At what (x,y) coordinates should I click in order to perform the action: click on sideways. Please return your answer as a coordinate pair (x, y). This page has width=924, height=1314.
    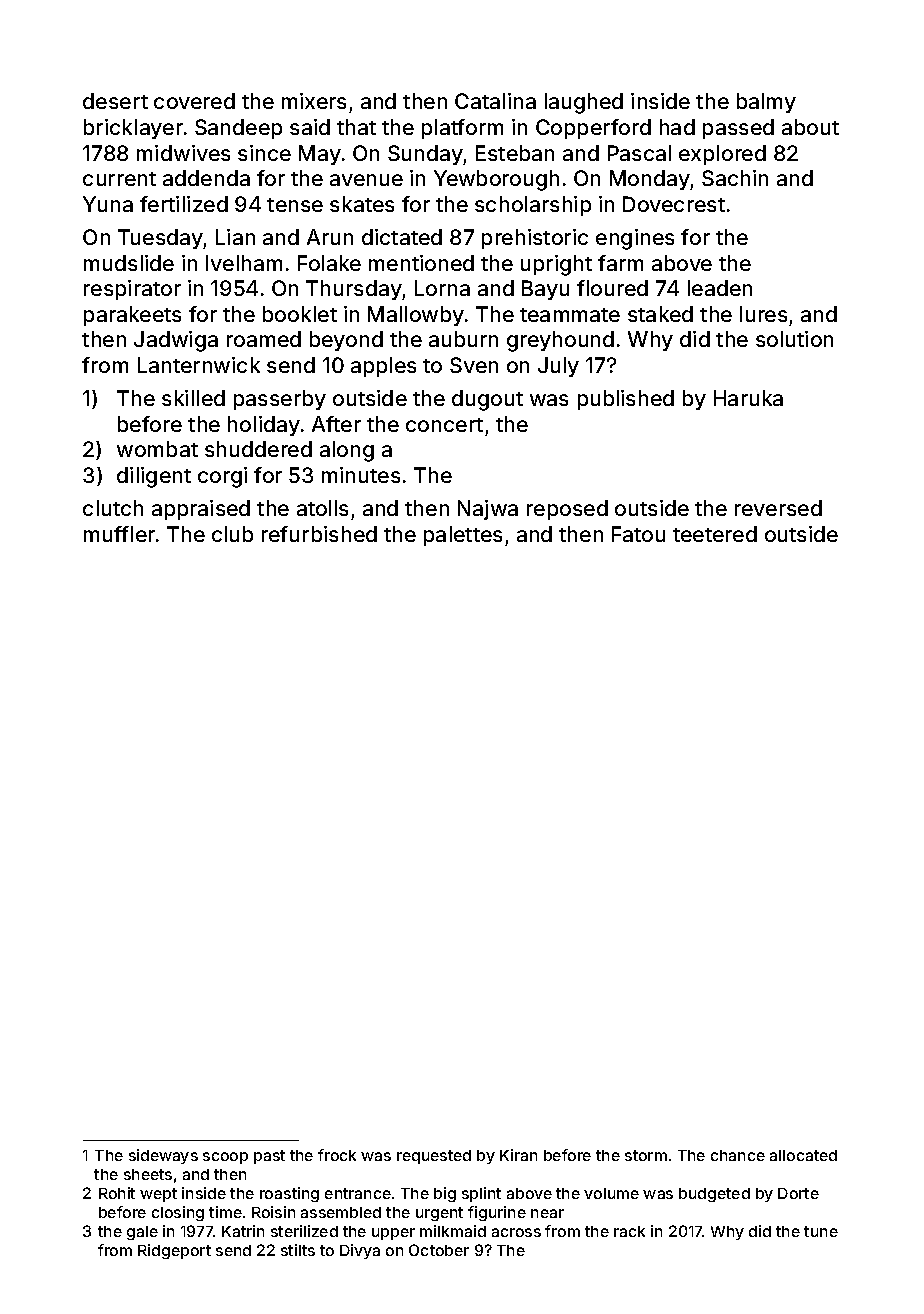
    Looking at the image, I should click on (163, 1156).
